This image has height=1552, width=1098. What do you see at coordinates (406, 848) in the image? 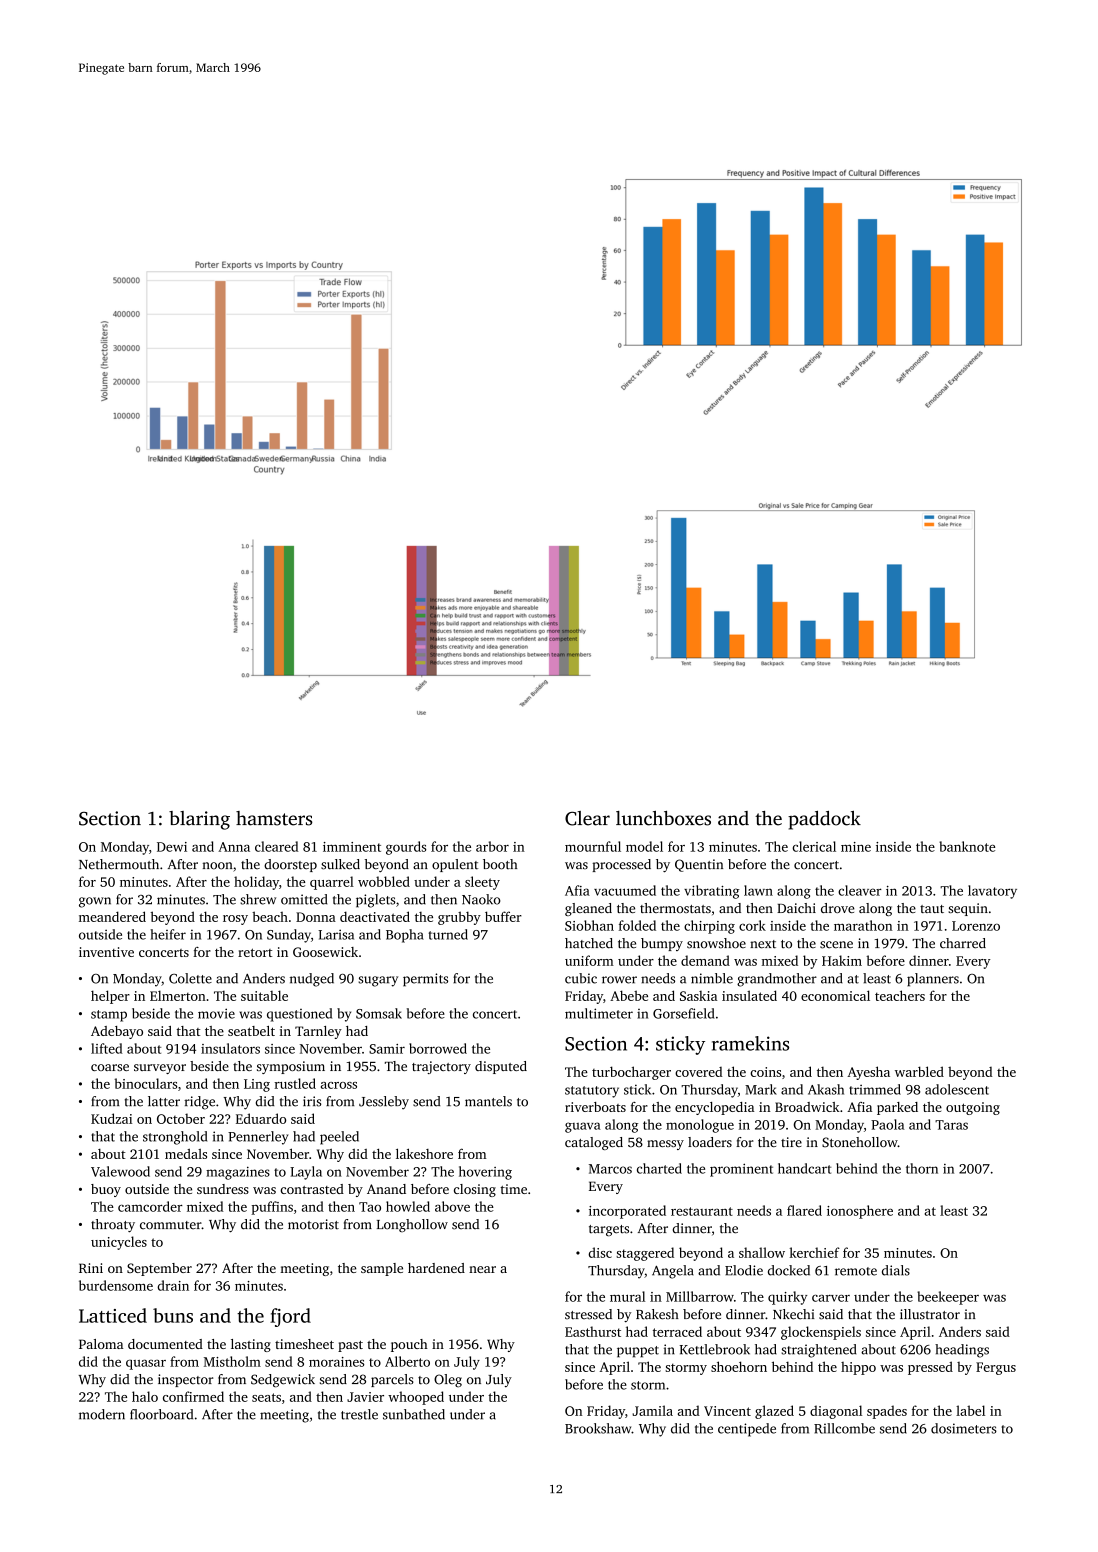
I see `gourds` at bounding box center [406, 848].
